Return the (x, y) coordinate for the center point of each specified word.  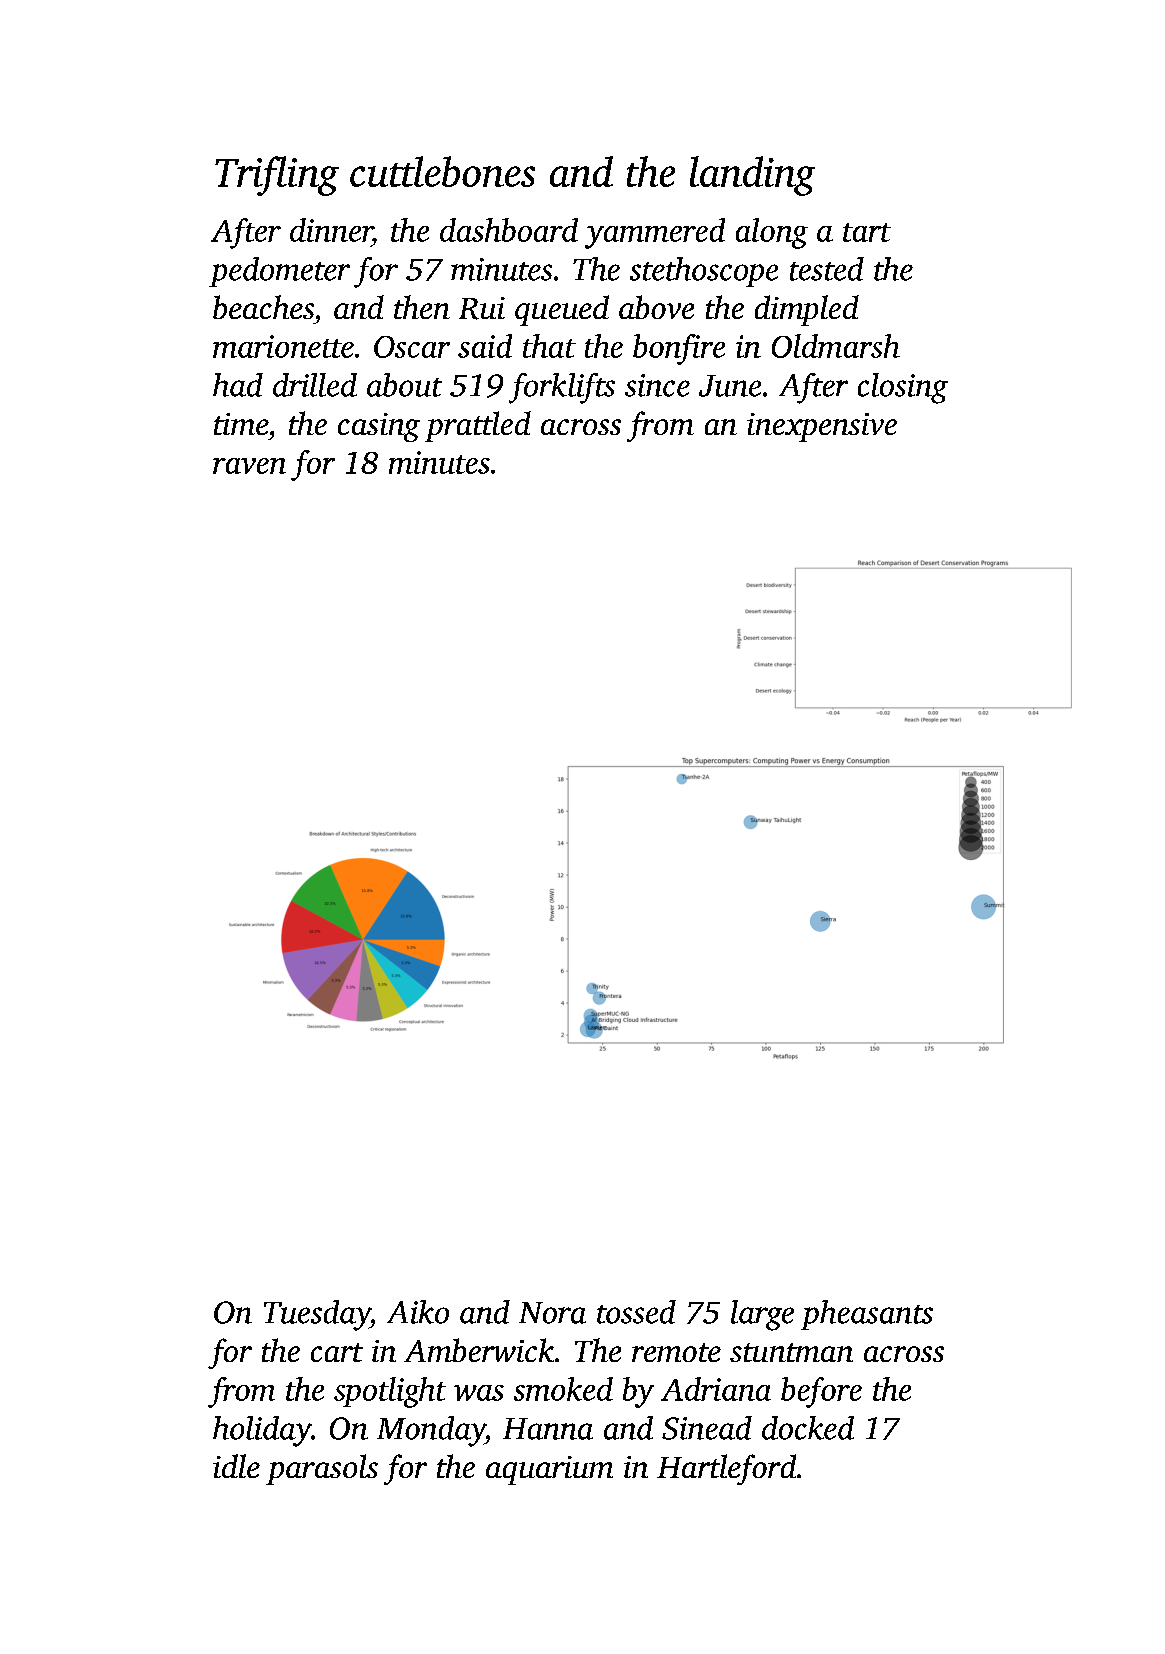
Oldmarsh (836, 346)
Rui (482, 308)
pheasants (867, 1315)
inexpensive (822, 427)
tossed (636, 1312)
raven (249, 466)
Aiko (418, 1312)
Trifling (277, 176)
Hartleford (726, 1469)
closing (903, 388)
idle (236, 1466)
